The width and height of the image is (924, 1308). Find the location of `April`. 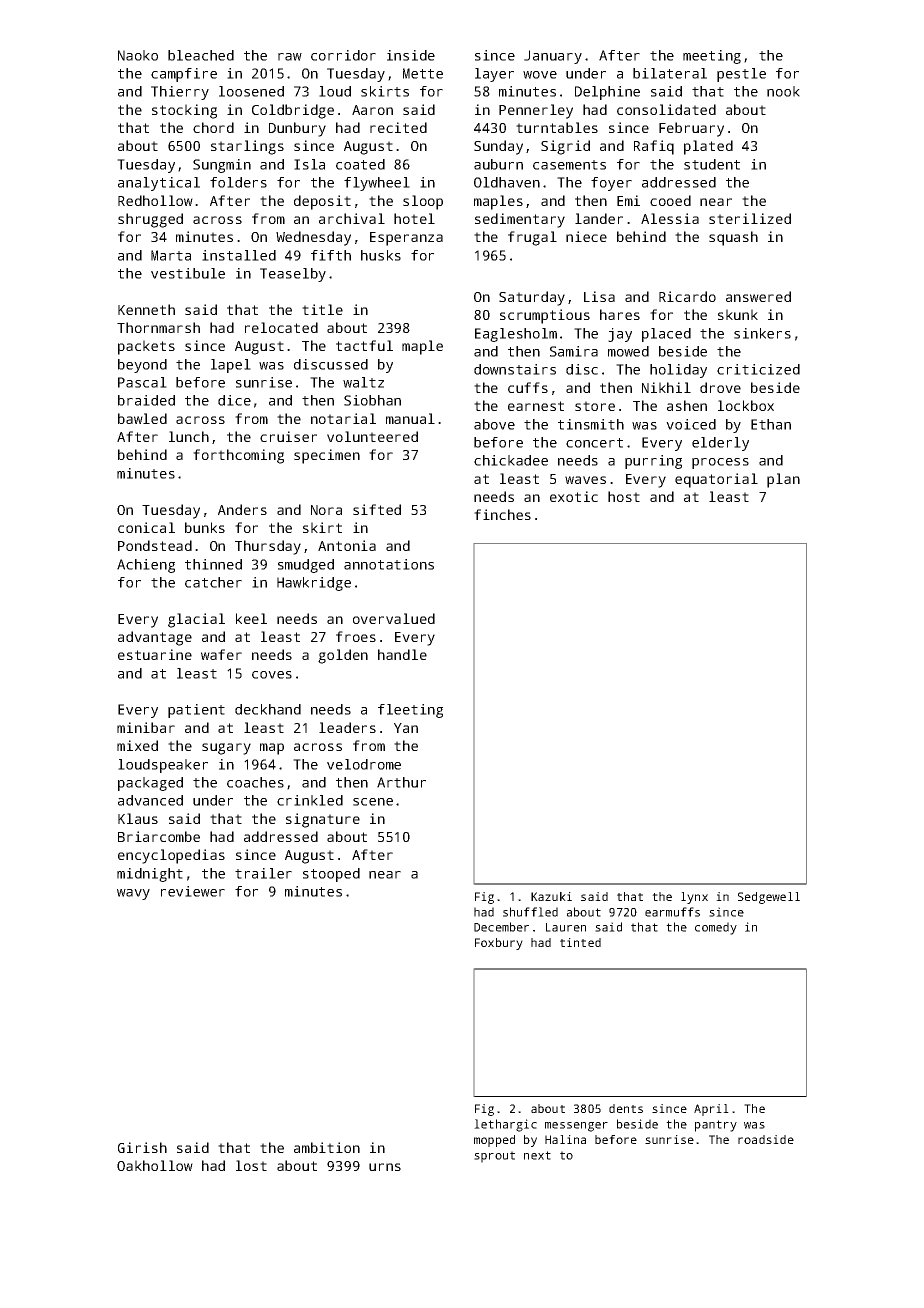

April is located at coordinates (711, 1110).
